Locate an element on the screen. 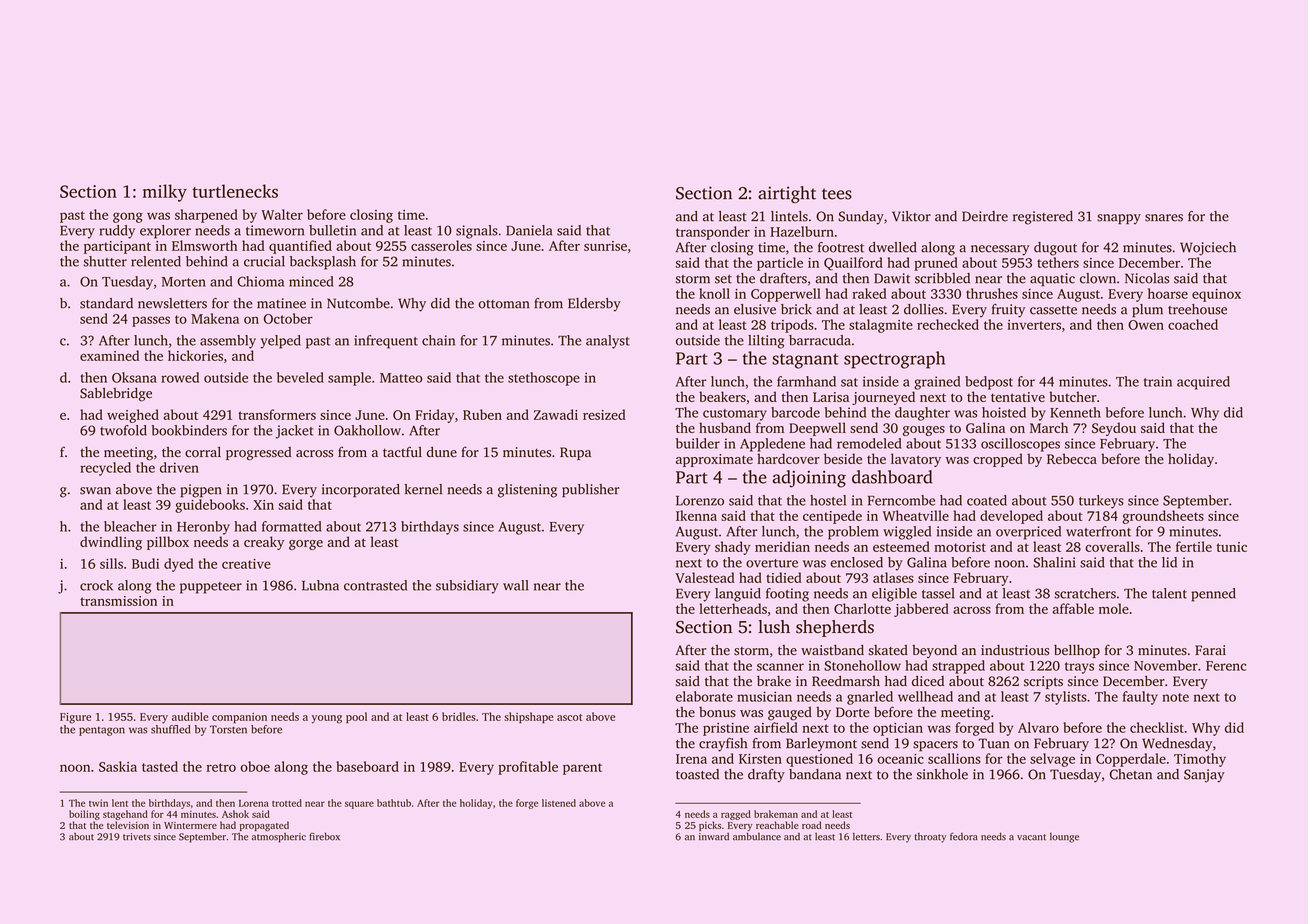 Image resolution: width=1308 pixels, height=924 pixels. Daniela is located at coordinates (529, 230).
